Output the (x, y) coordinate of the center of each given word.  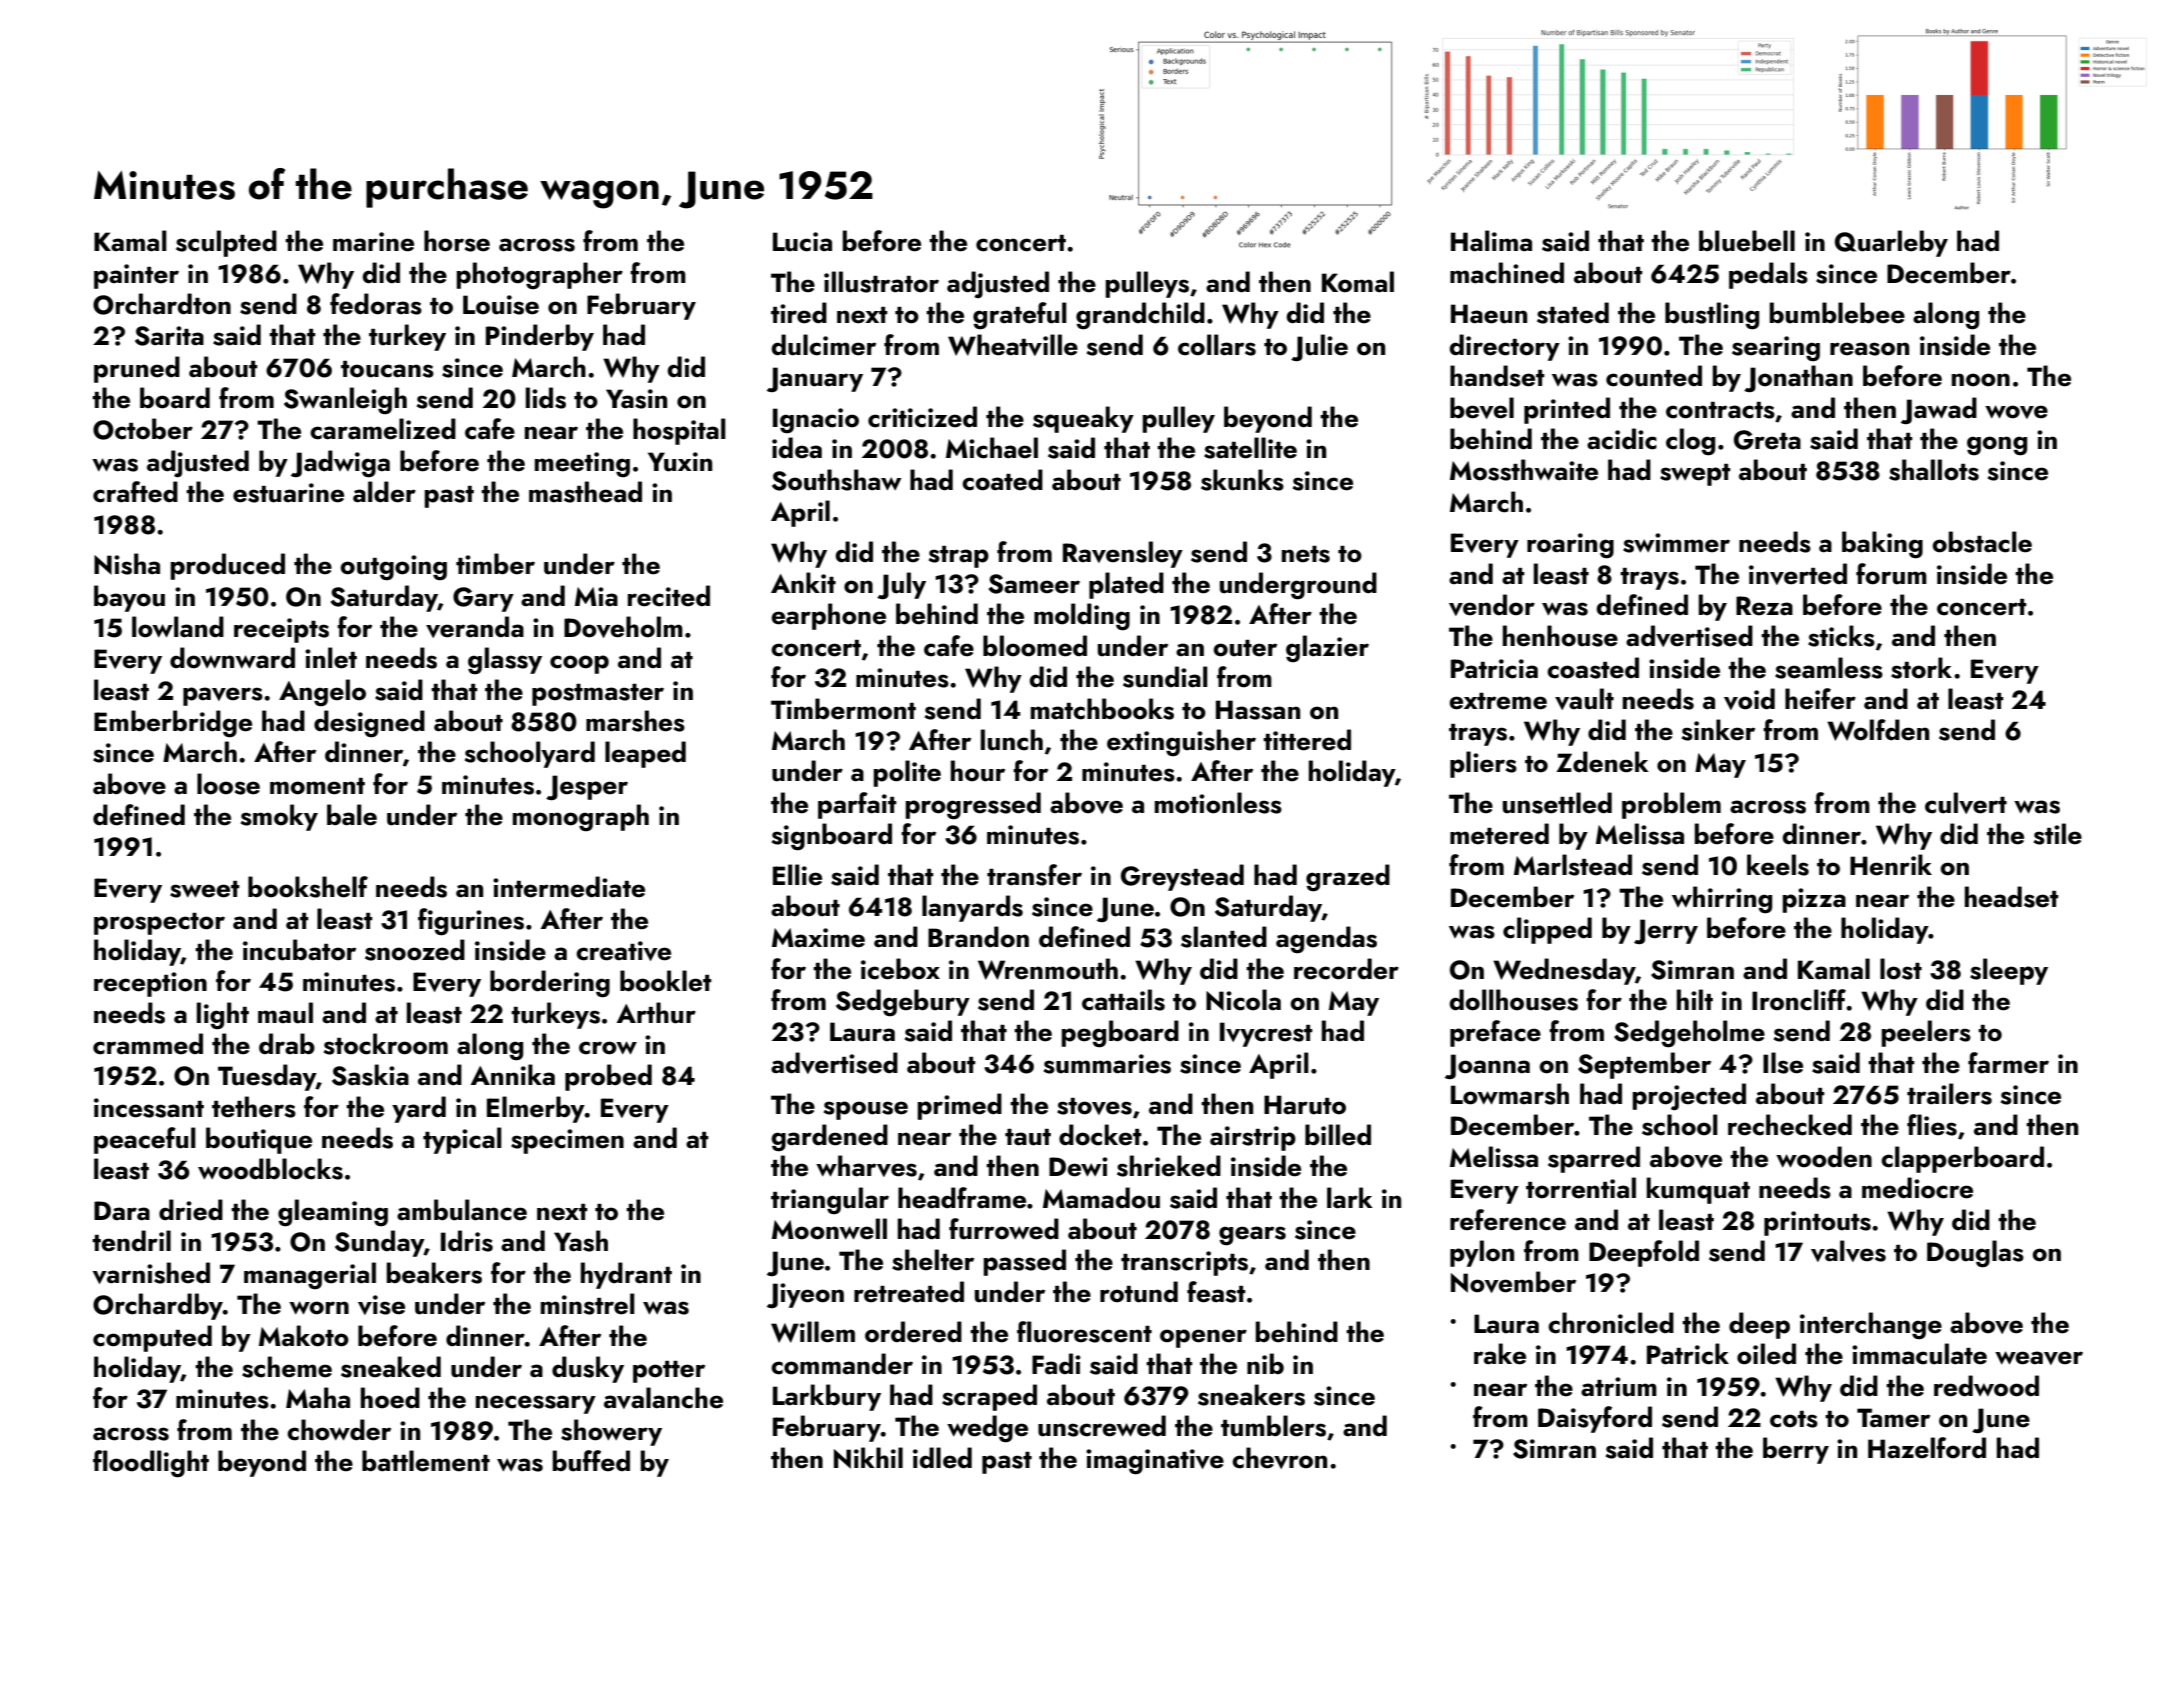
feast (1216, 1292)
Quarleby (1891, 243)
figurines (471, 922)
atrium (1619, 1387)
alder (384, 492)
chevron (1279, 1458)
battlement (426, 1461)
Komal (1358, 282)
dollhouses (1514, 1000)
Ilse (1783, 1063)
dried (191, 1210)
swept (1695, 475)
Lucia (802, 242)
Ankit (803, 582)
